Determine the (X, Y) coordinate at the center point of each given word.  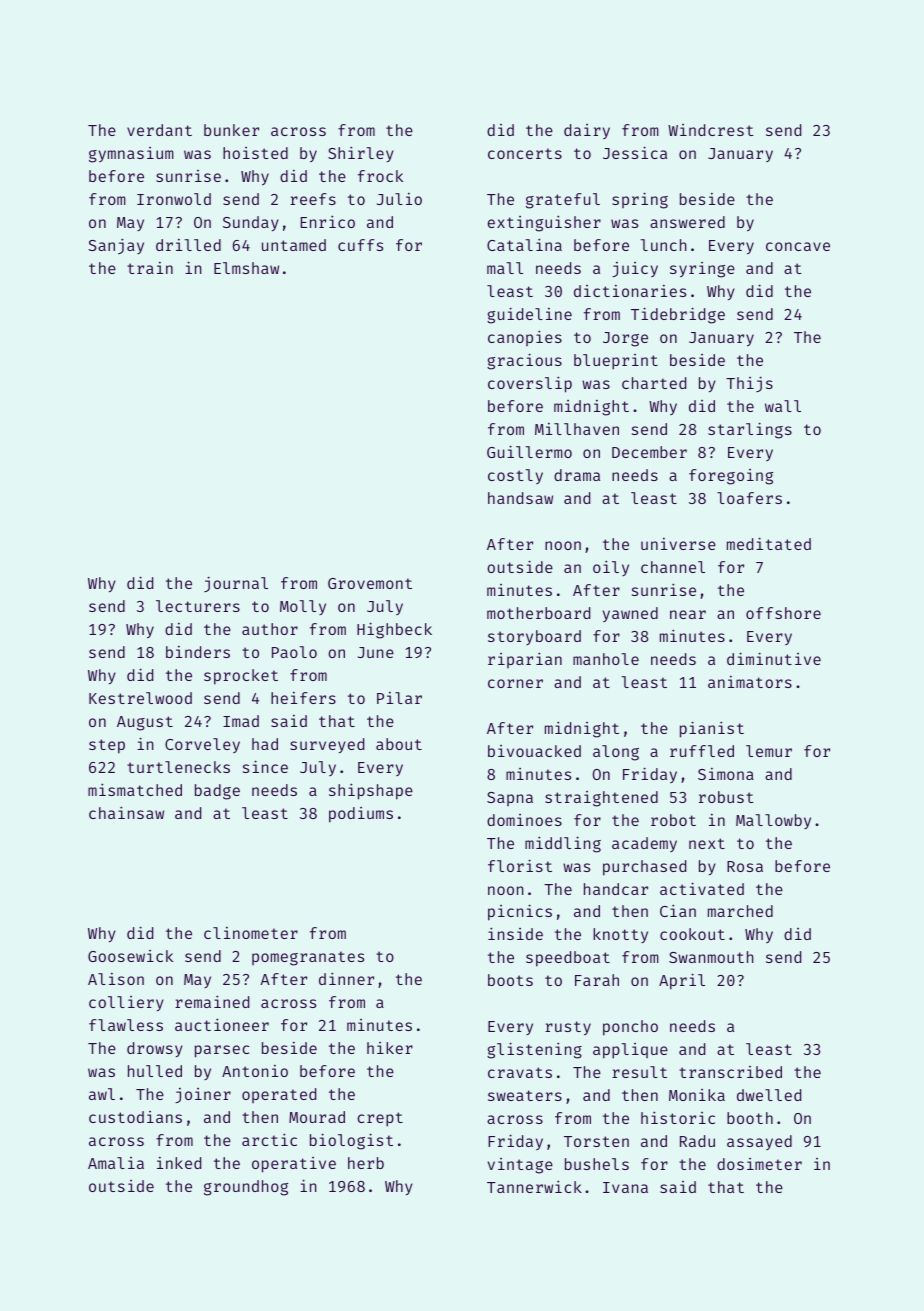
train (150, 268)
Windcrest (711, 130)
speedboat (568, 959)
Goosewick (130, 956)
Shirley (361, 154)
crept (380, 1119)
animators (750, 682)
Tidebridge (678, 315)
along (616, 753)
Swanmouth (711, 957)
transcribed (730, 1072)
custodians (135, 1117)
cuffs (360, 245)
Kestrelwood (140, 698)
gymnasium (131, 155)
